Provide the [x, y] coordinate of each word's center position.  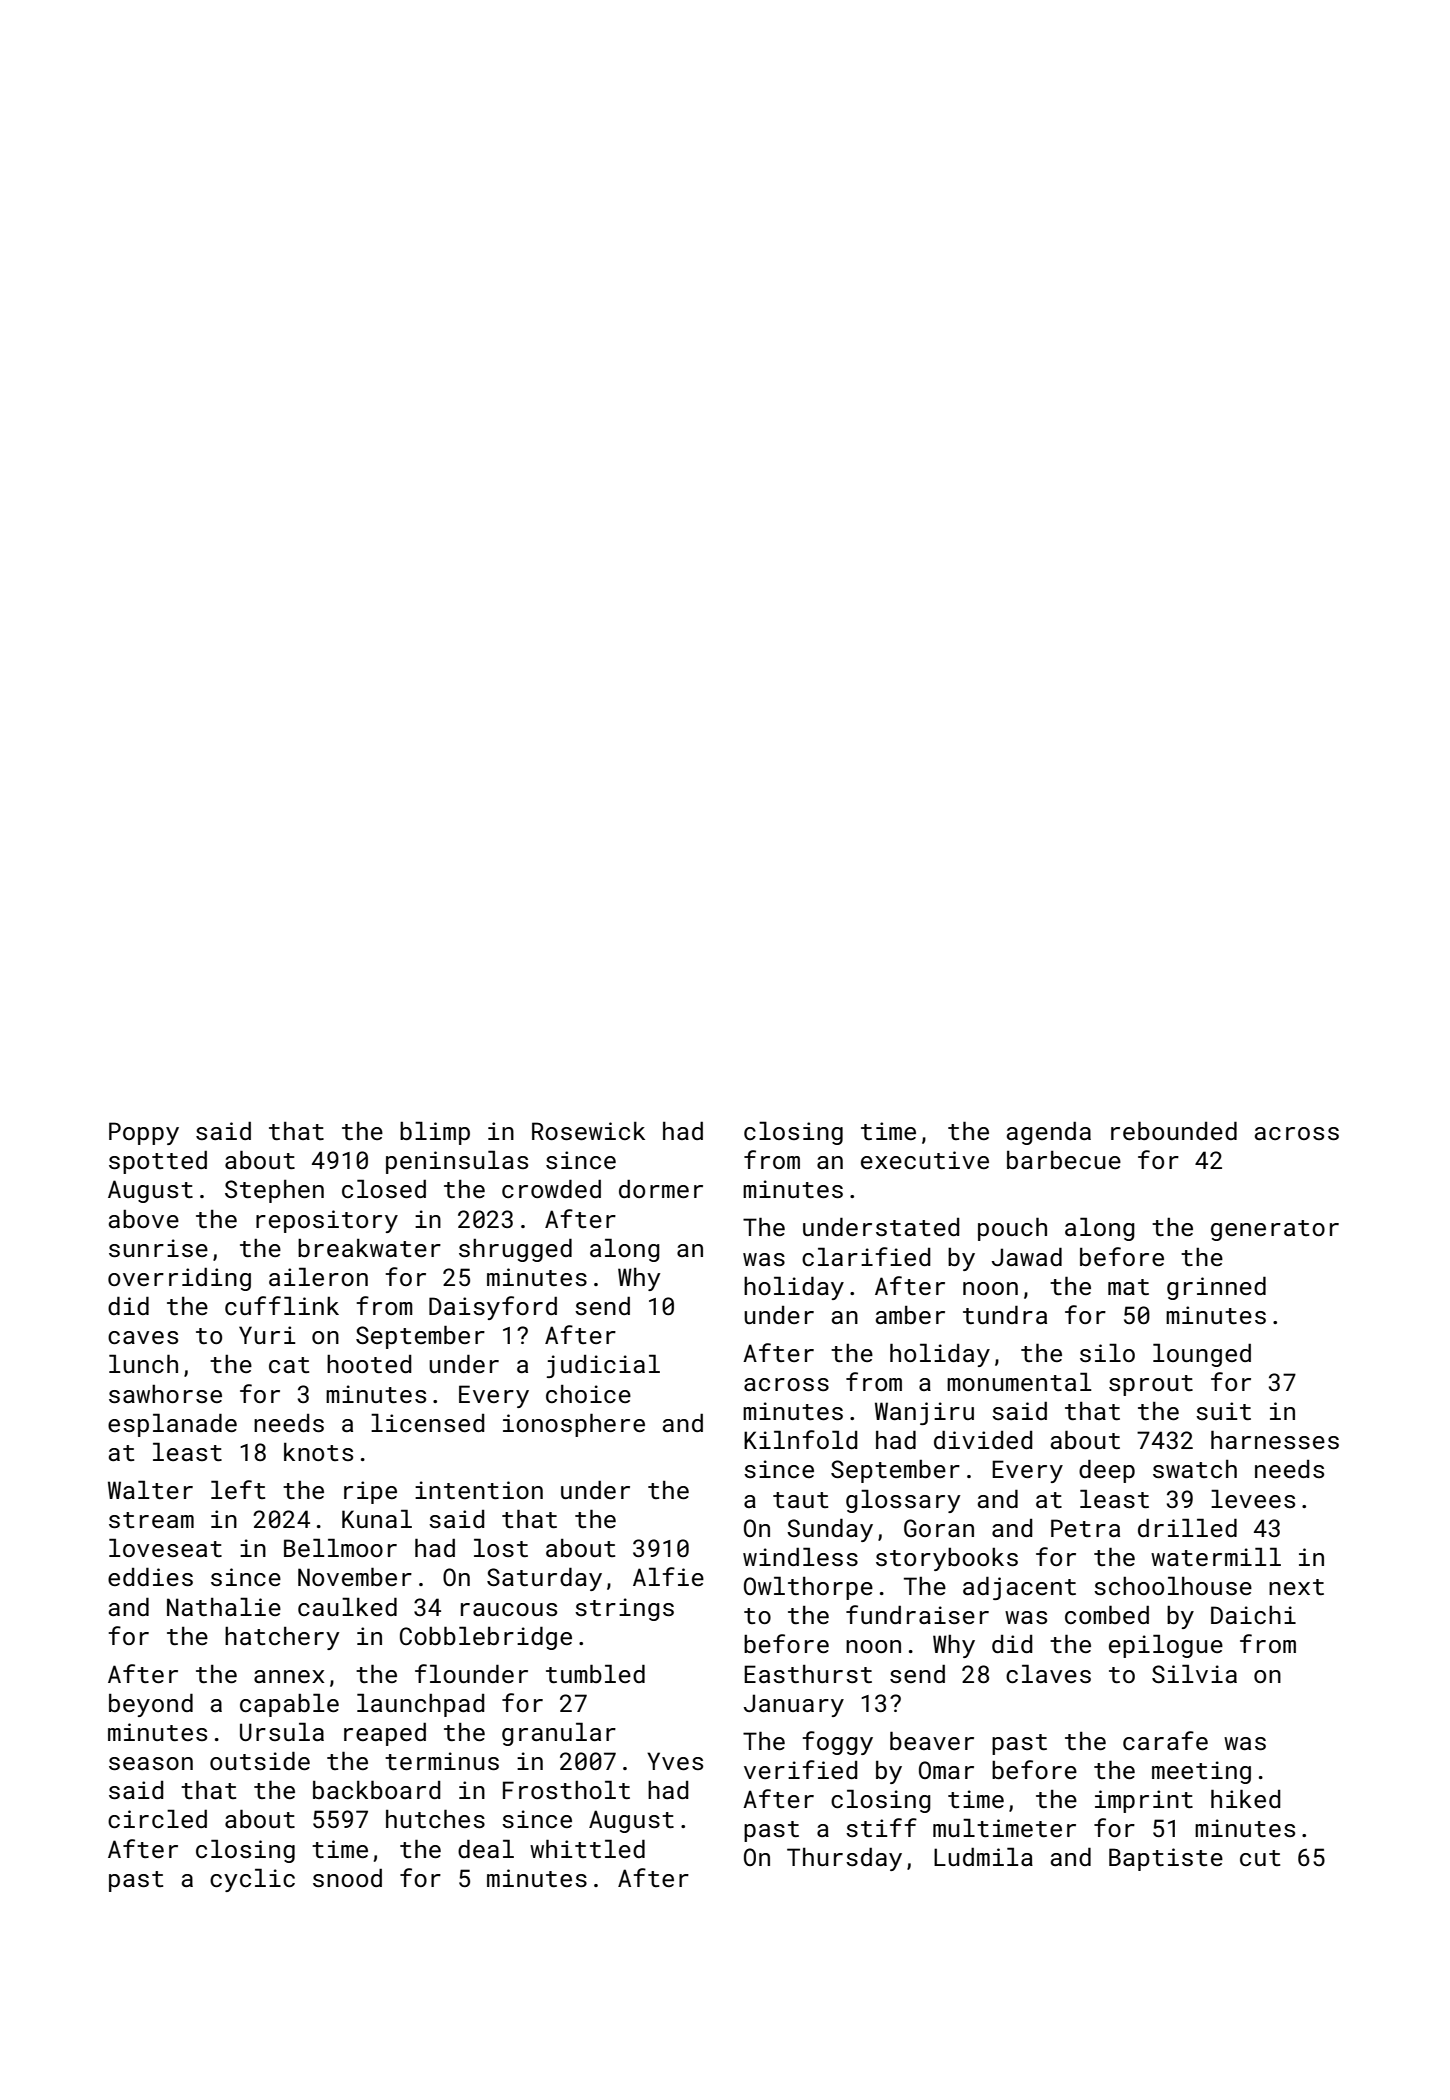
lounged [1202, 1355]
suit [1223, 1411]
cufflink [282, 1305]
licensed [428, 1422]
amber [910, 1314]
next [1296, 1587]
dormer [661, 1188]
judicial [603, 1366]
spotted [158, 1162]
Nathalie [224, 1606]
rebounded [1174, 1130]
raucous [509, 1609]
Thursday [844, 1859]
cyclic [252, 1880]
